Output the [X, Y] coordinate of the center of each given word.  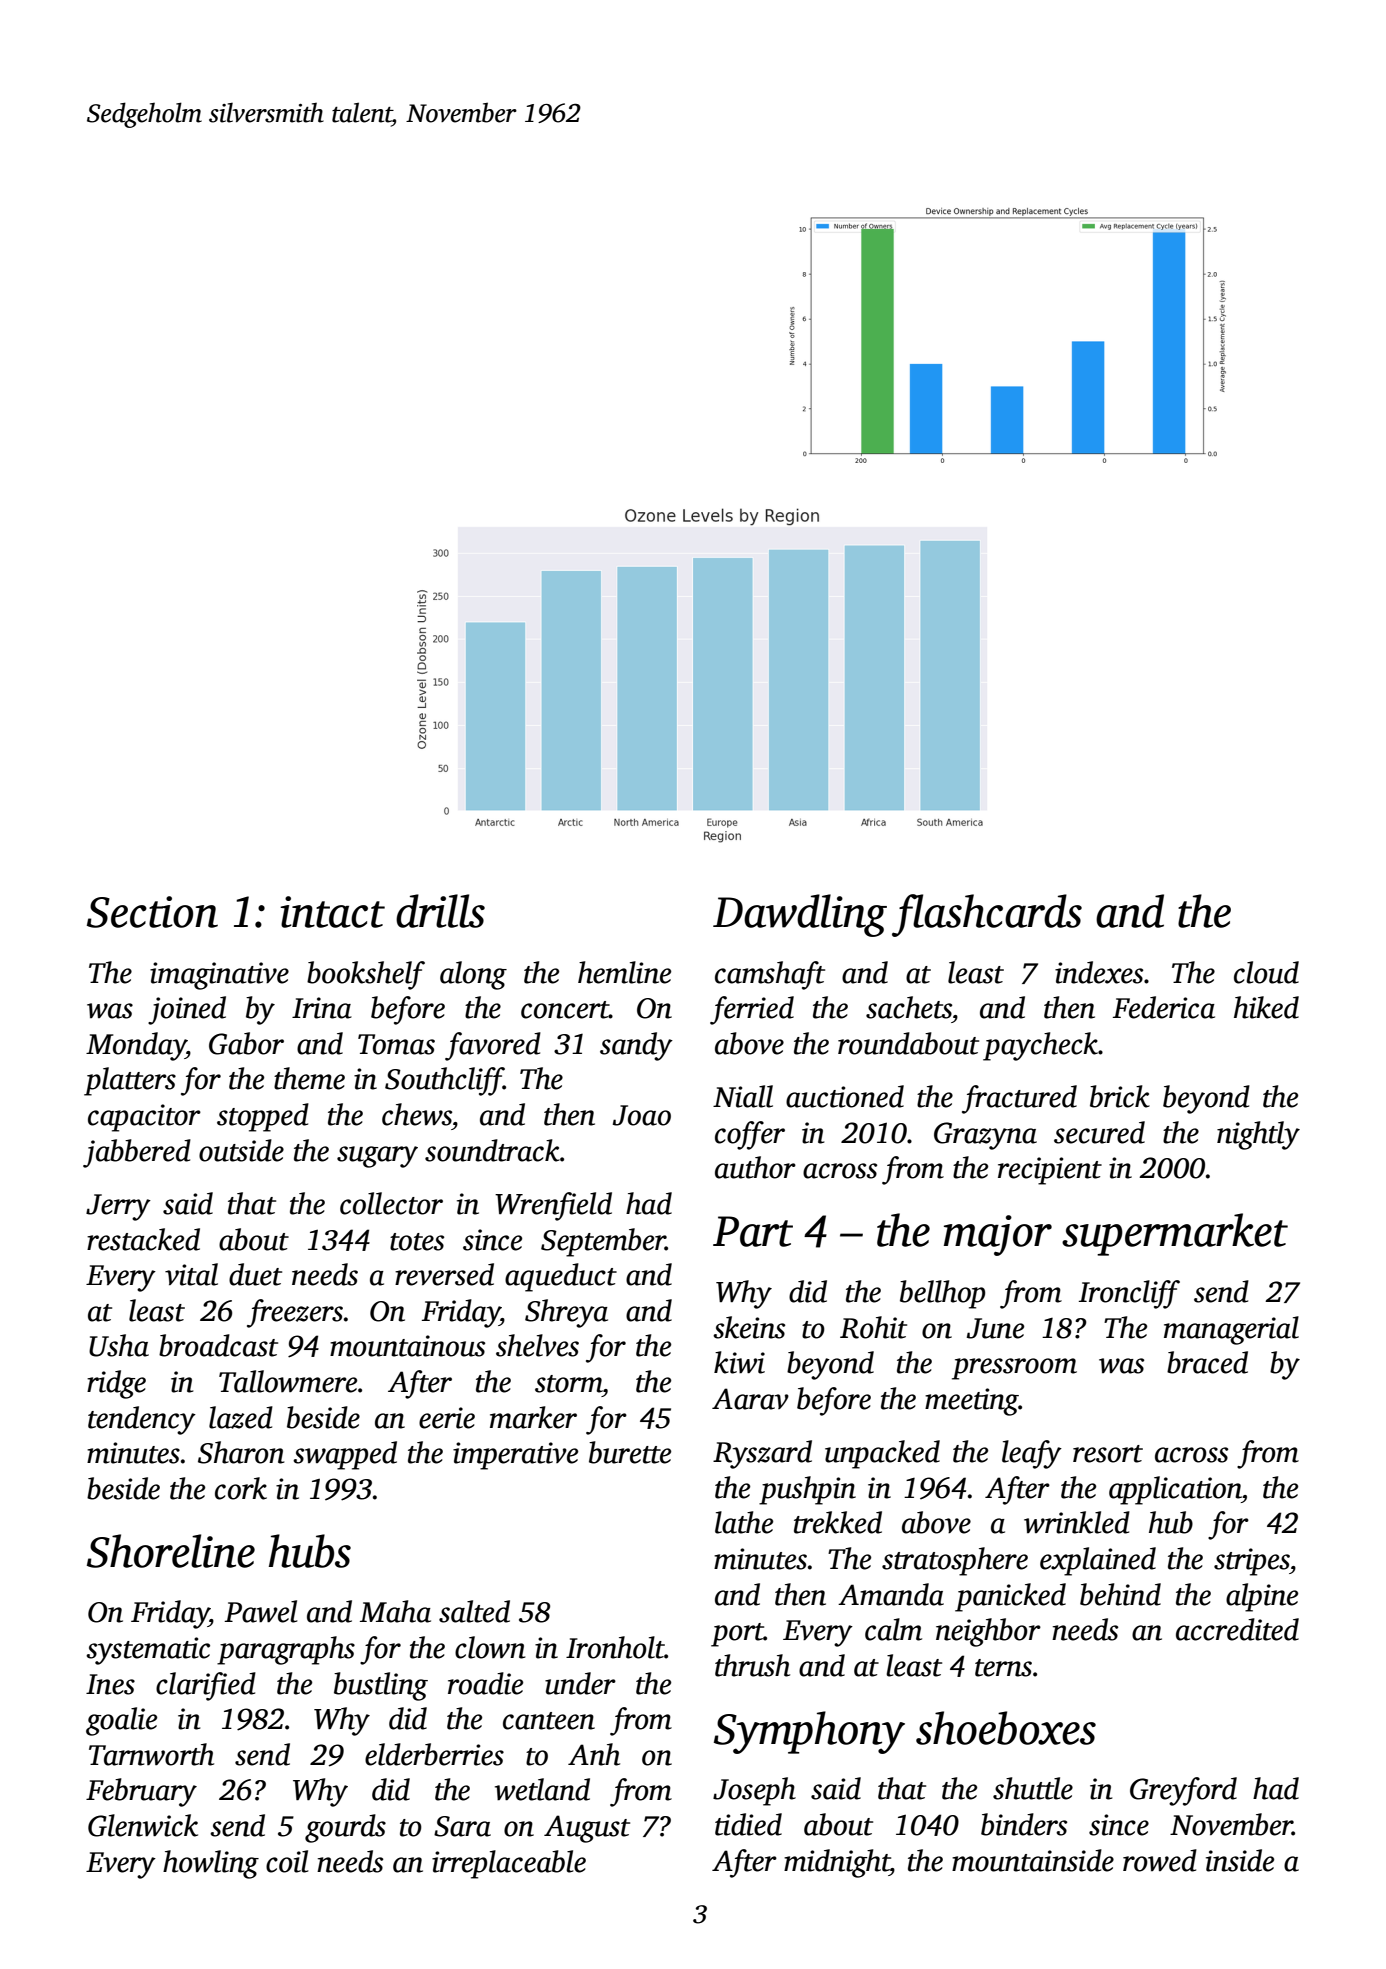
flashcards [987, 915]
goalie [121, 1721]
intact [332, 912]
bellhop [942, 1294]
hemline [624, 972]
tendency [142, 1420]
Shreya [566, 1313]
